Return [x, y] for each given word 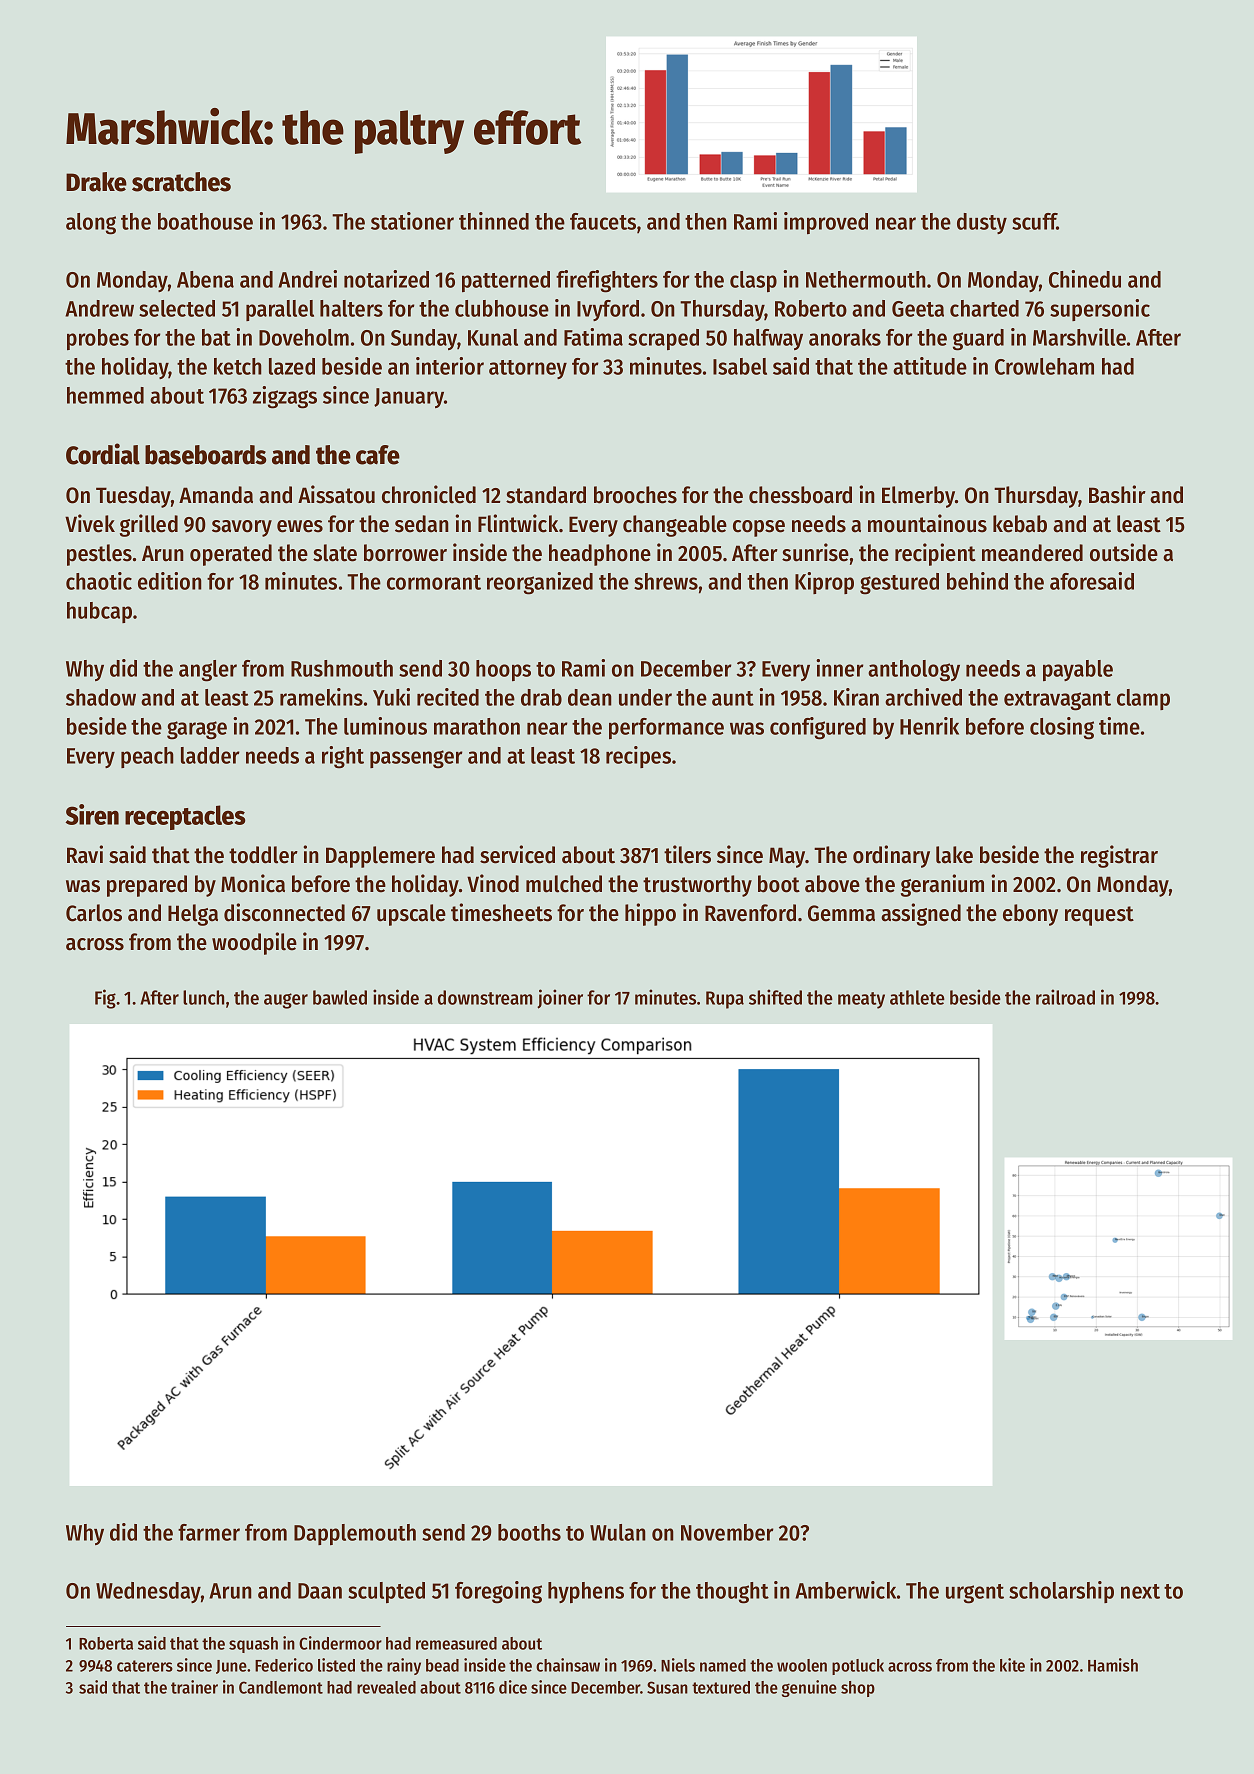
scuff [1034, 221]
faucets [603, 221]
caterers [145, 1666]
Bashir [1117, 494]
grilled [149, 525]
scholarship [1061, 1592]
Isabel [740, 366]
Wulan [618, 1532]
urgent [975, 1594]
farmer [209, 1532]
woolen [802, 1665]
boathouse [205, 221]
